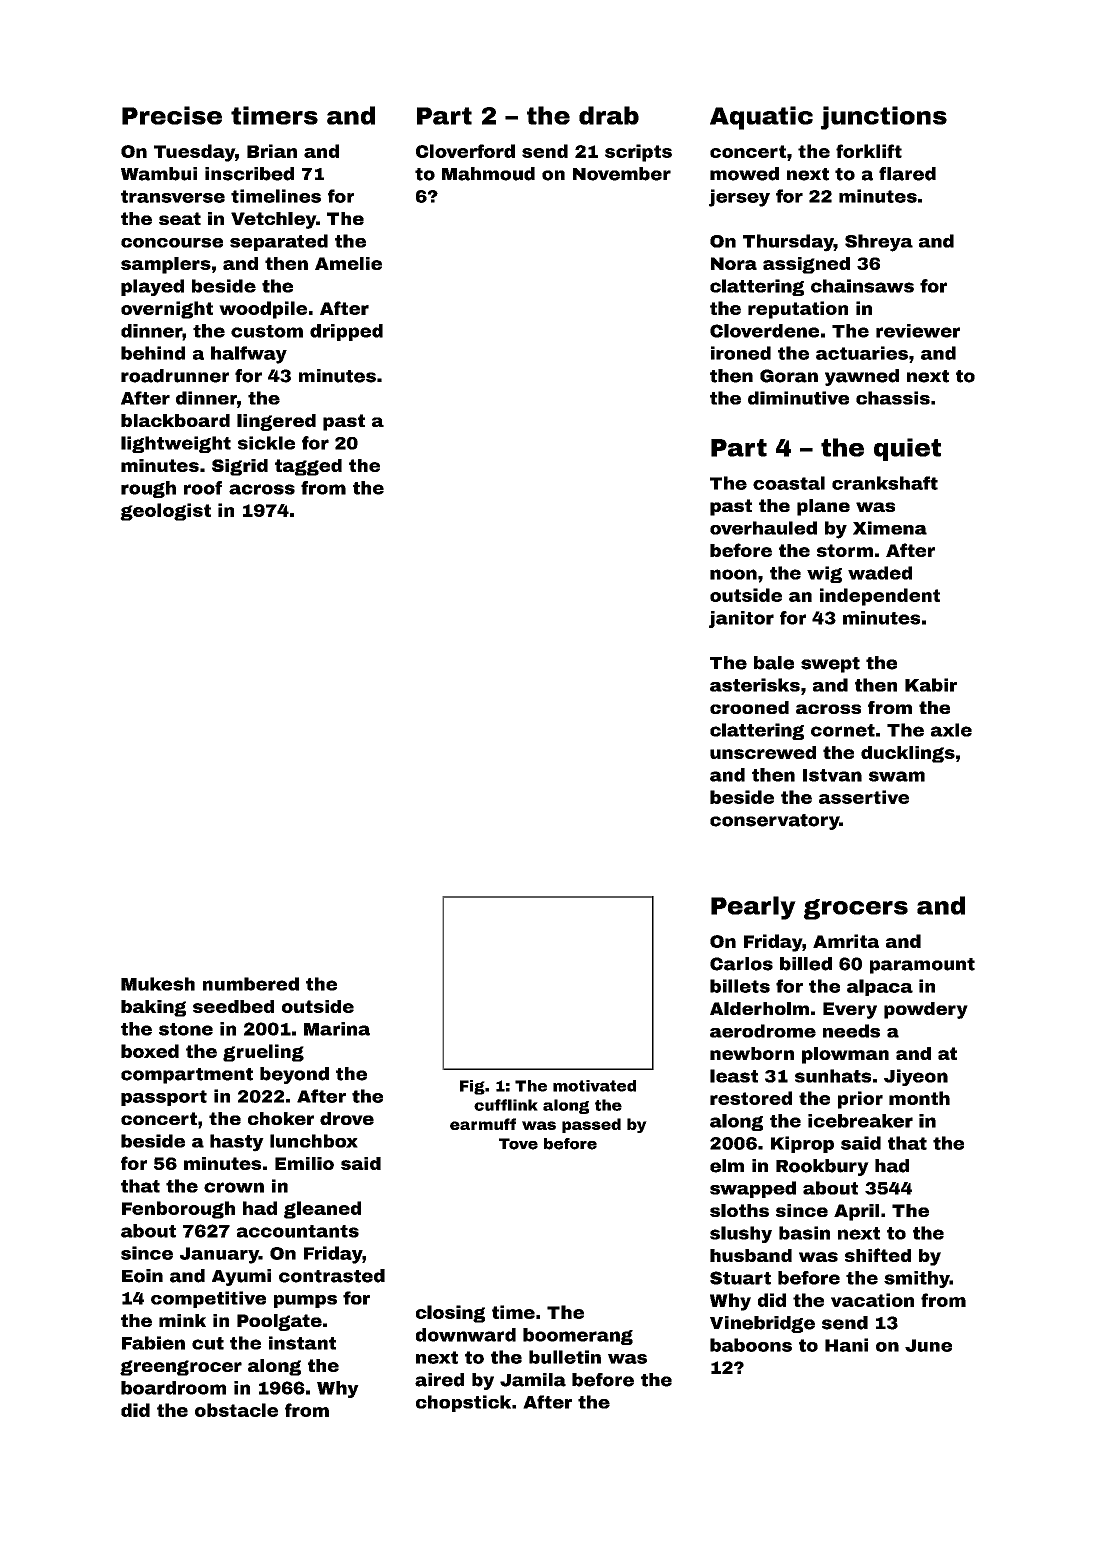  I want to click on flared, so click(907, 174).
